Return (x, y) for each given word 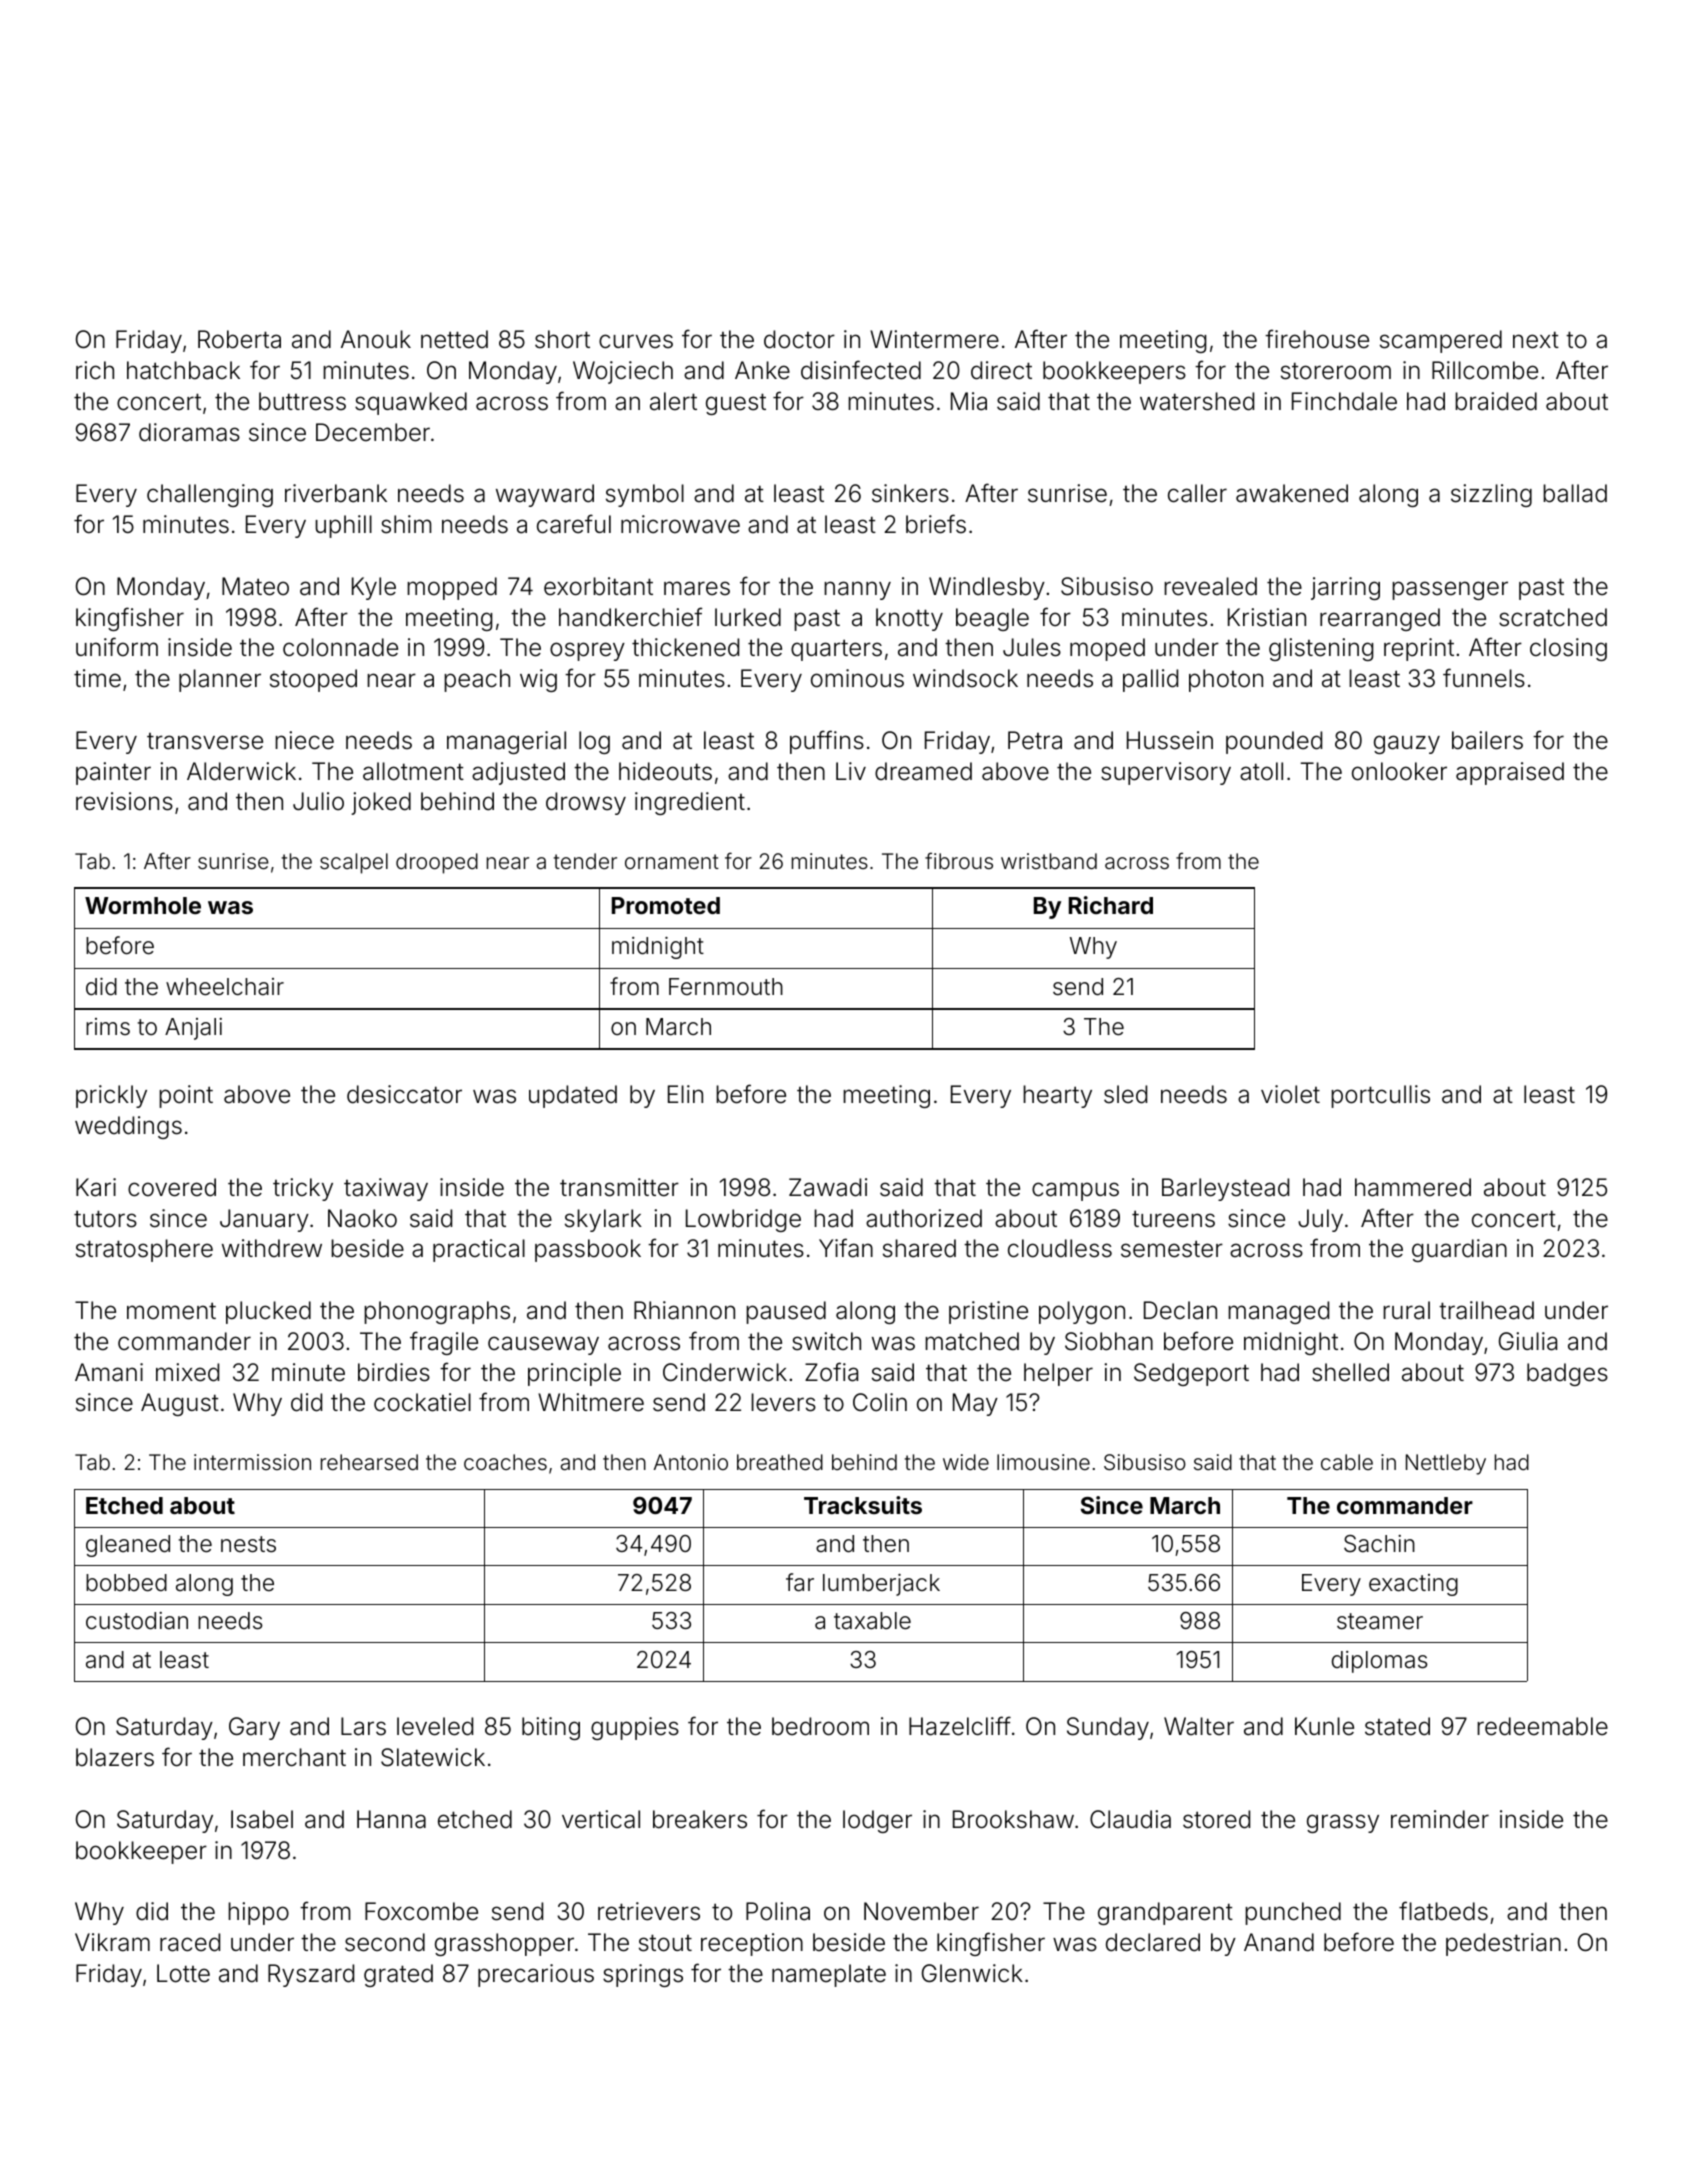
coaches (505, 1462)
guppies (635, 1728)
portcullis (1380, 1096)
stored (1216, 1819)
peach (477, 680)
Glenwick (972, 1973)
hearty (1057, 1096)
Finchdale (1344, 401)
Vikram (112, 1942)
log (594, 742)
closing (1568, 649)
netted (454, 339)
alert (673, 401)
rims (108, 1026)
